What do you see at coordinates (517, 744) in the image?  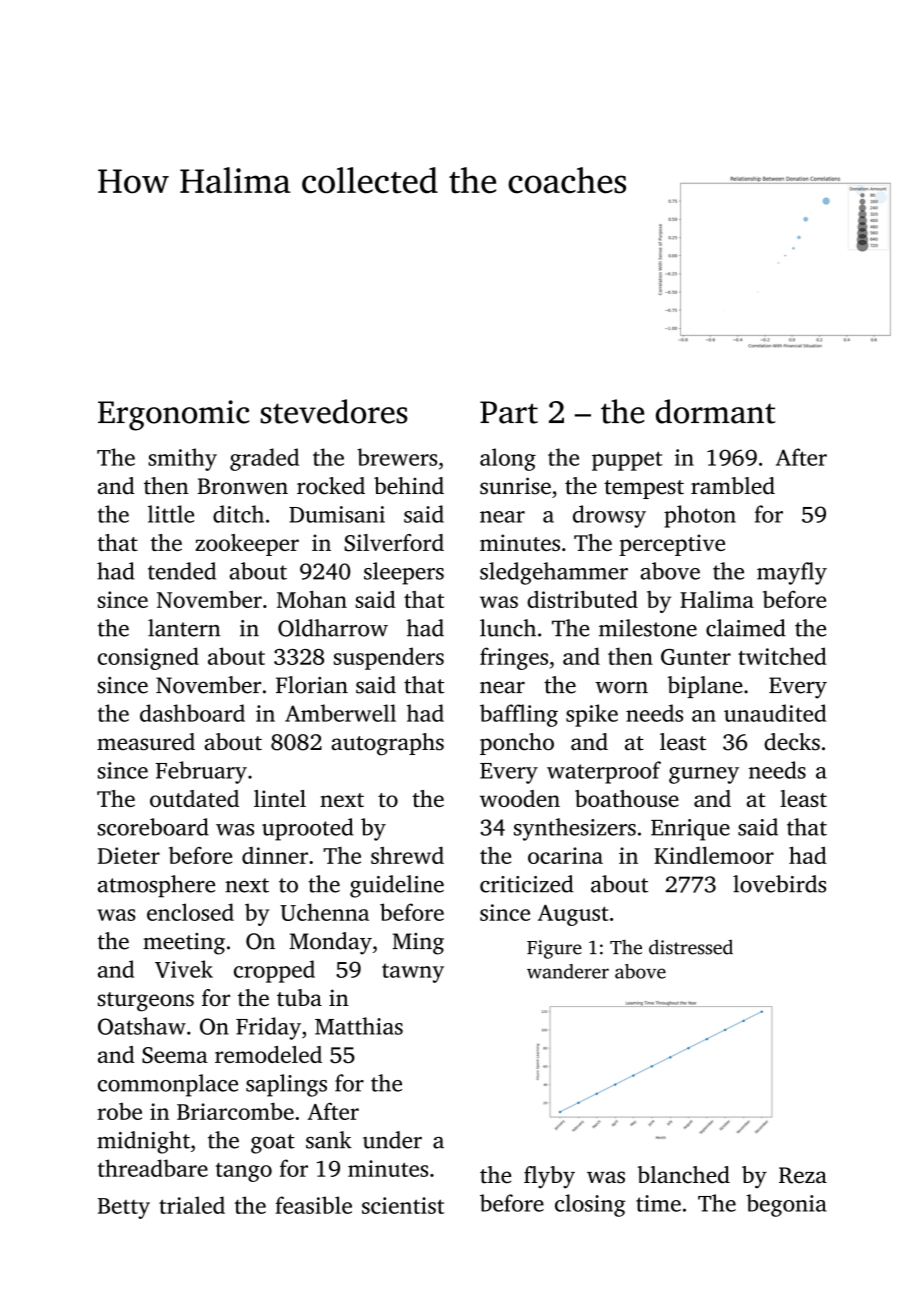 I see `poncho` at bounding box center [517, 744].
